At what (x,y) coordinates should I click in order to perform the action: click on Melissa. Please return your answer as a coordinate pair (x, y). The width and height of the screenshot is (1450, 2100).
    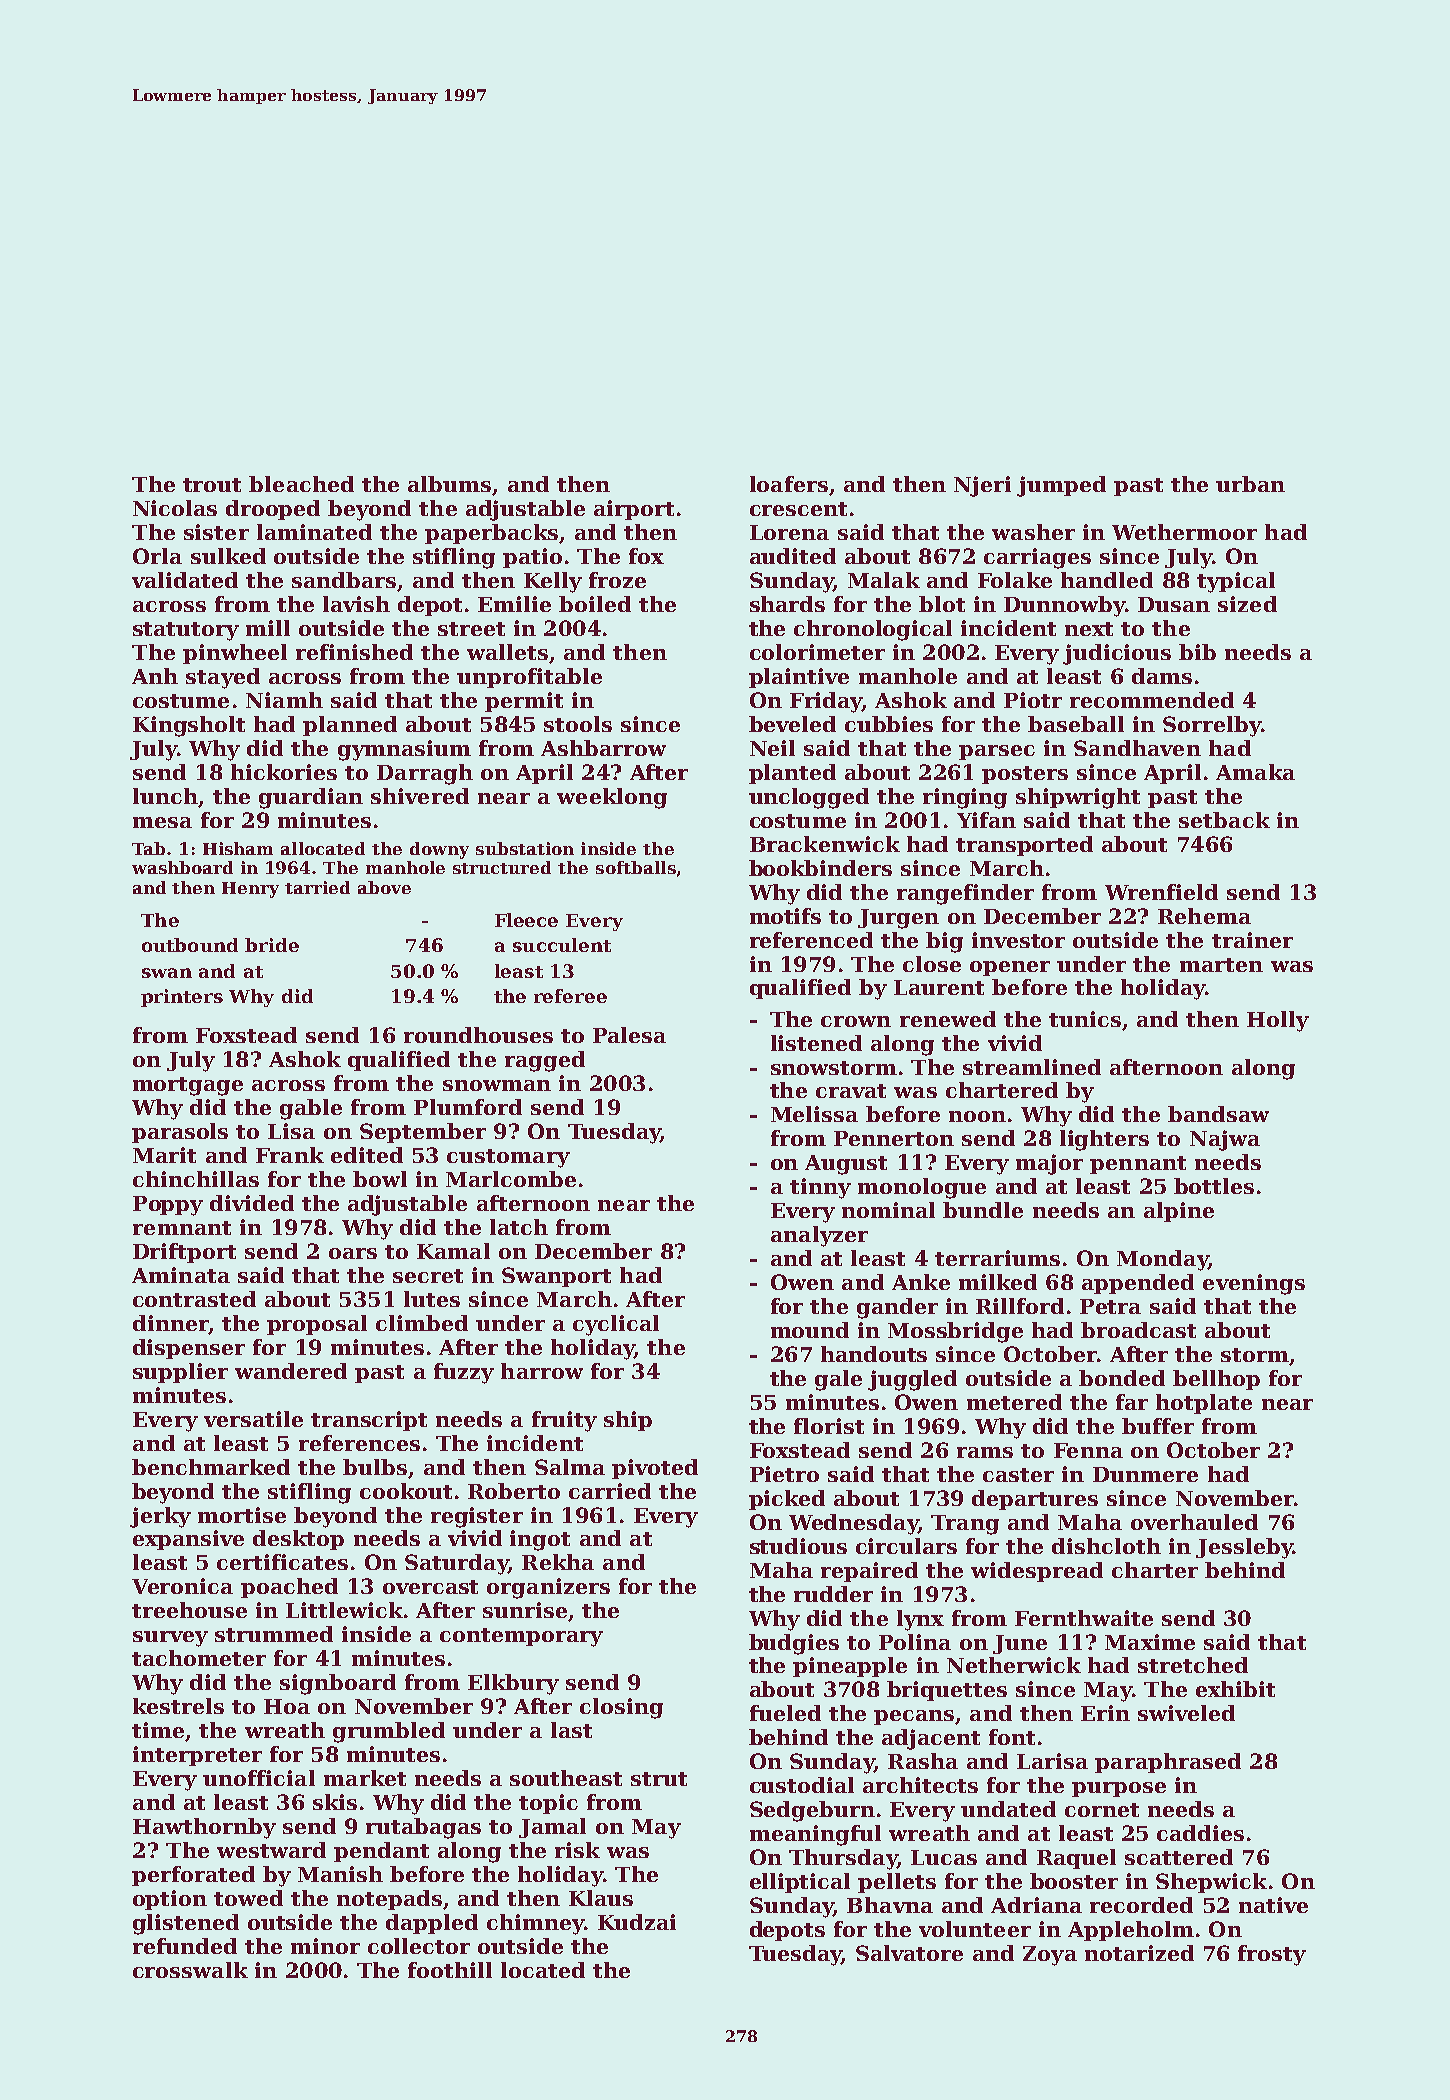
    Looking at the image, I should click on (814, 1114).
